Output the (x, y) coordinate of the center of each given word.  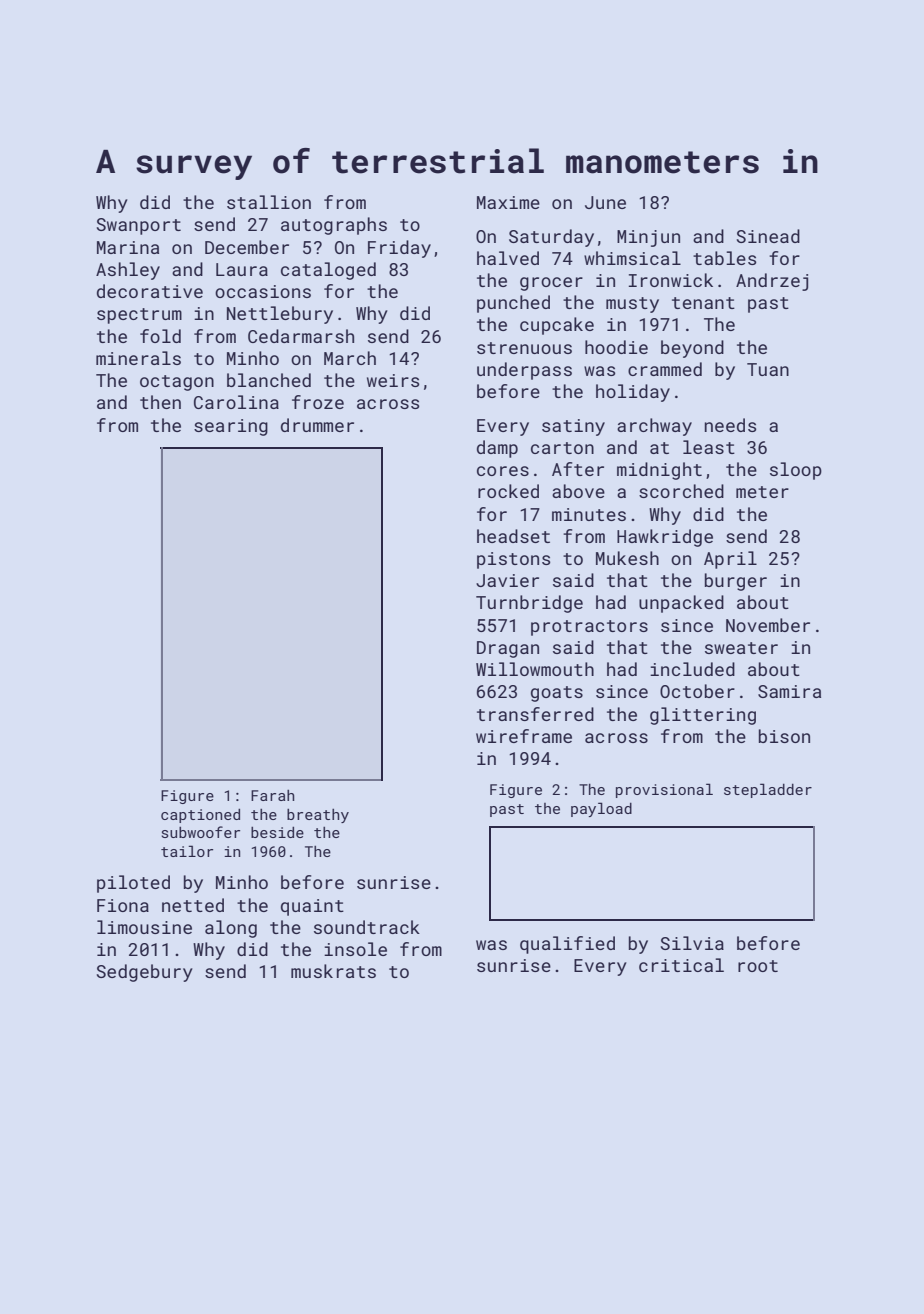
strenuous (524, 348)
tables (724, 258)
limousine (144, 927)
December (247, 247)
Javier (507, 580)
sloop (796, 471)
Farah (273, 795)
